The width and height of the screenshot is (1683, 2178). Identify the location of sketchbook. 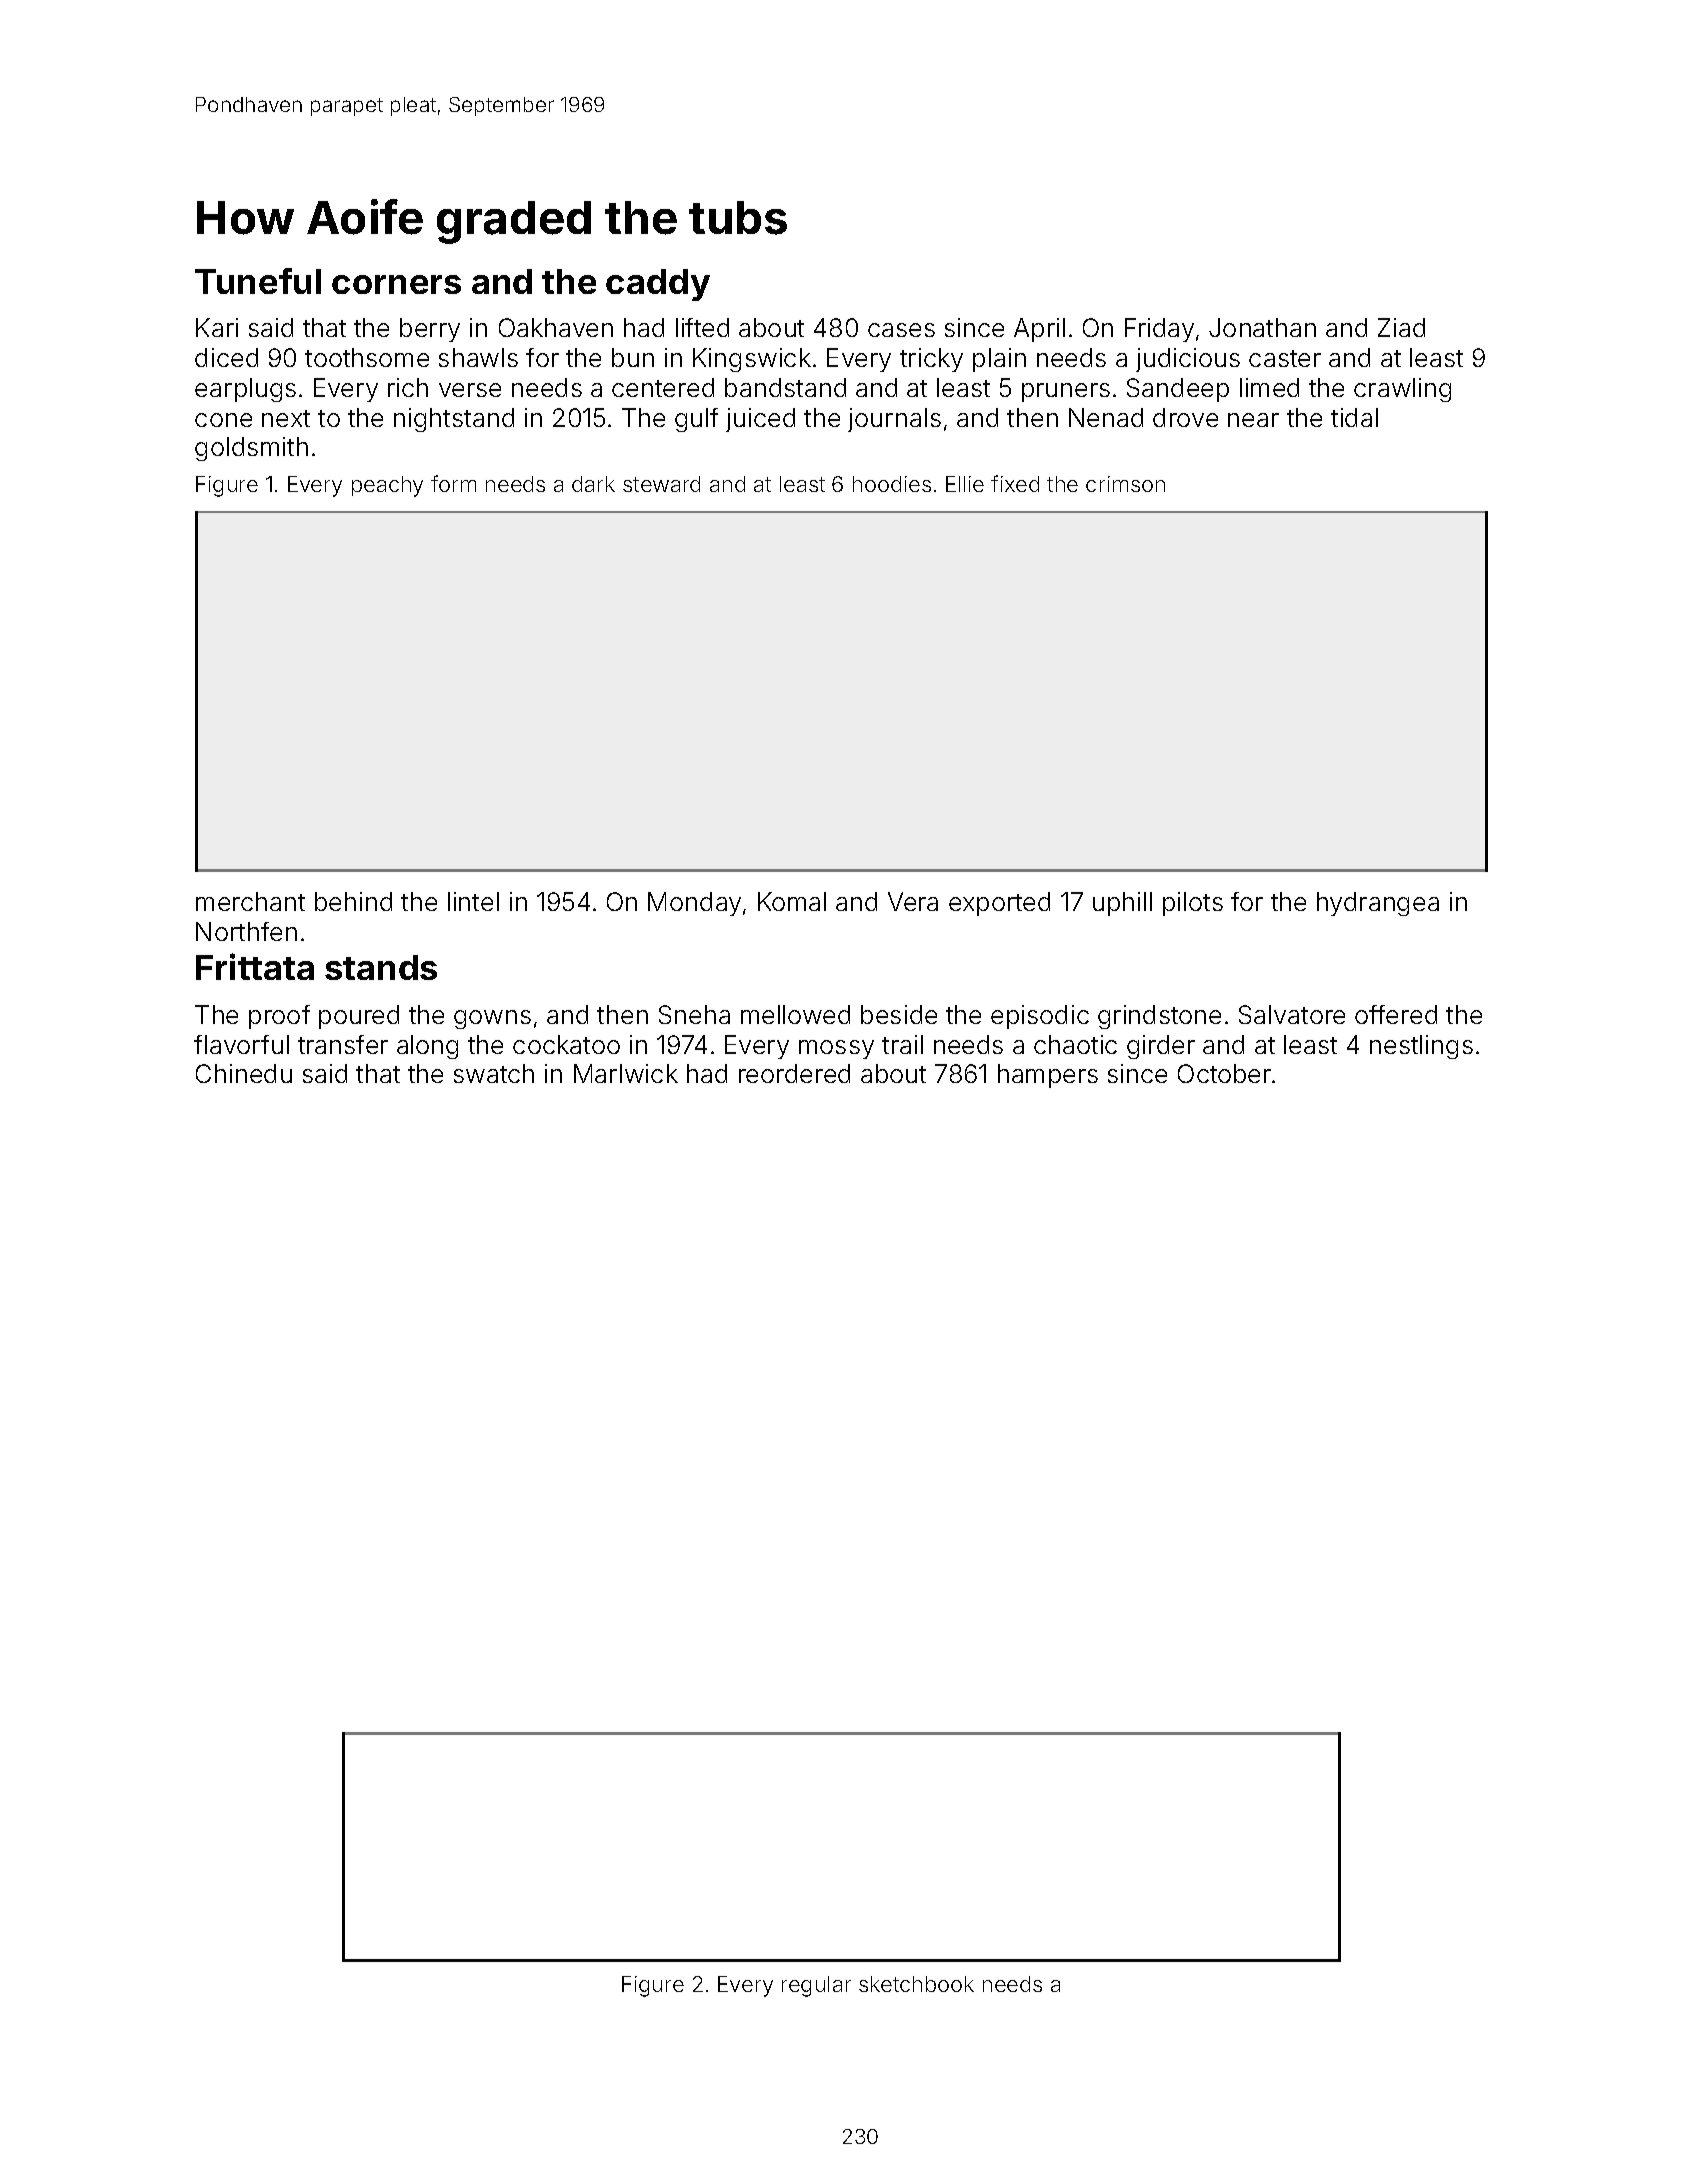
(916, 1984).
